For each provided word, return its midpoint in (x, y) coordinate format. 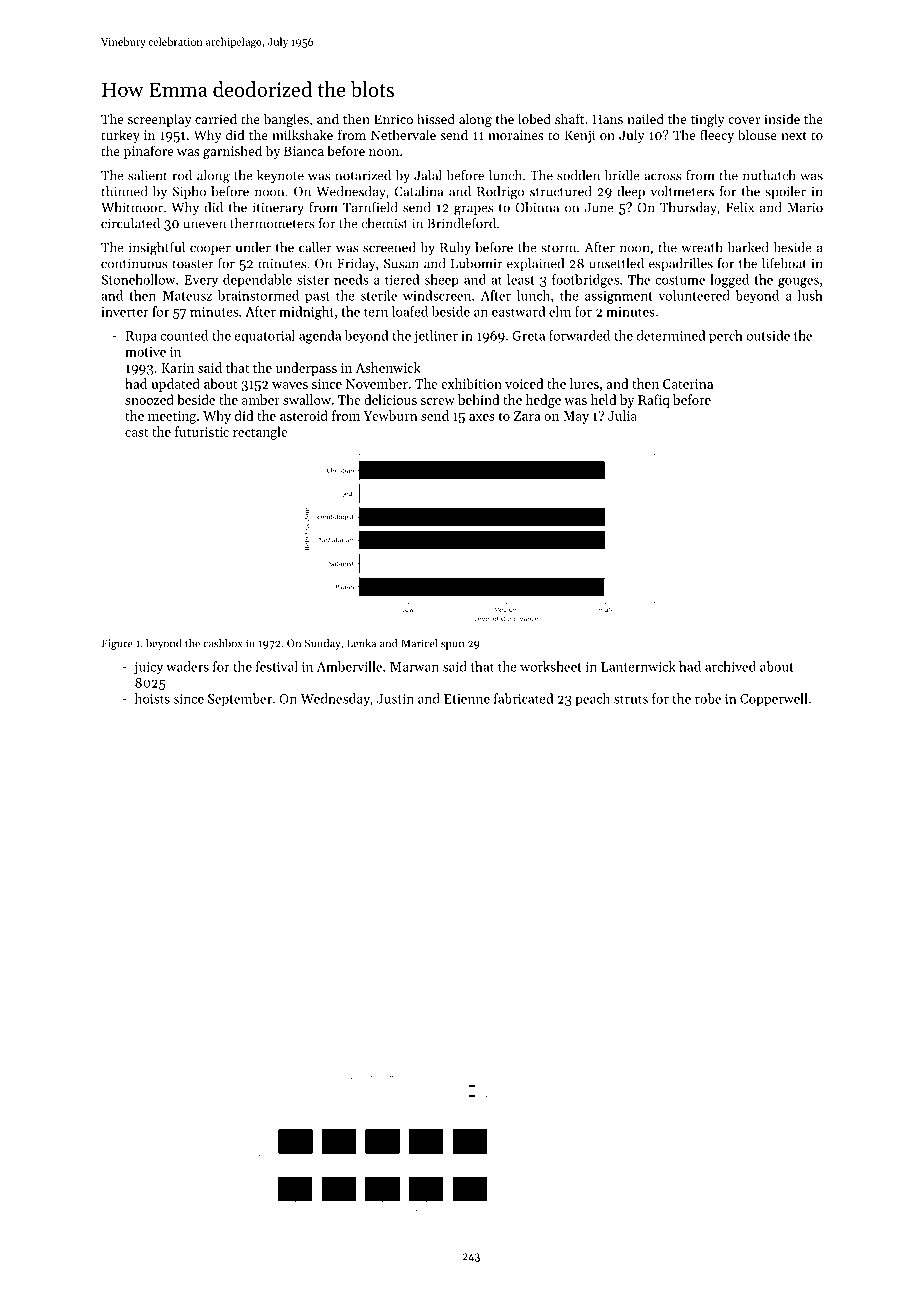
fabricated (524, 698)
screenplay (160, 120)
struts (631, 699)
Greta (528, 336)
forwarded (579, 335)
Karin (177, 368)
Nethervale (403, 134)
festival (277, 666)
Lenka (361, 643)
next (794, 135)
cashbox (222, 643)
